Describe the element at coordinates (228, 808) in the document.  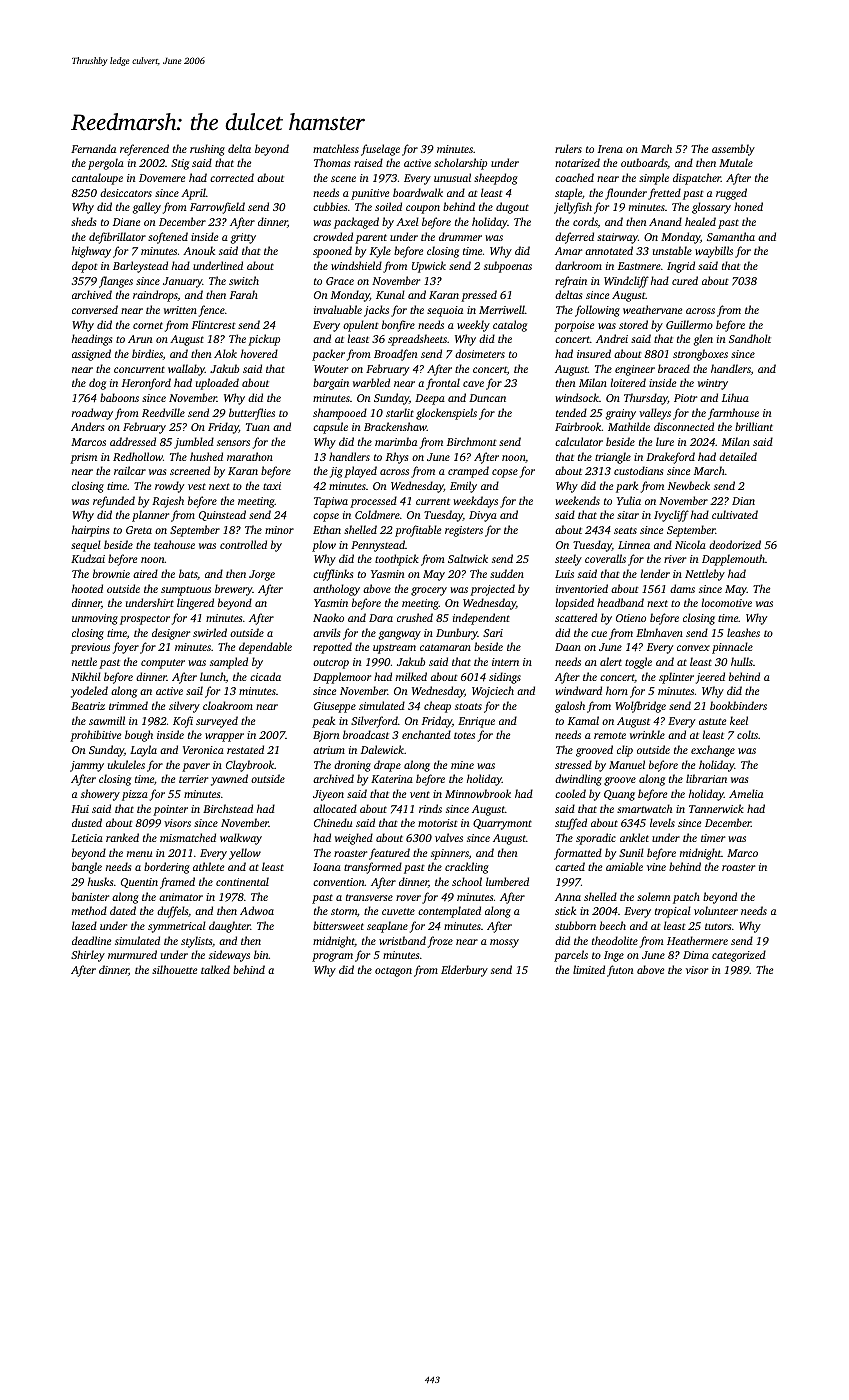
I see `Birchstead` at that location.
